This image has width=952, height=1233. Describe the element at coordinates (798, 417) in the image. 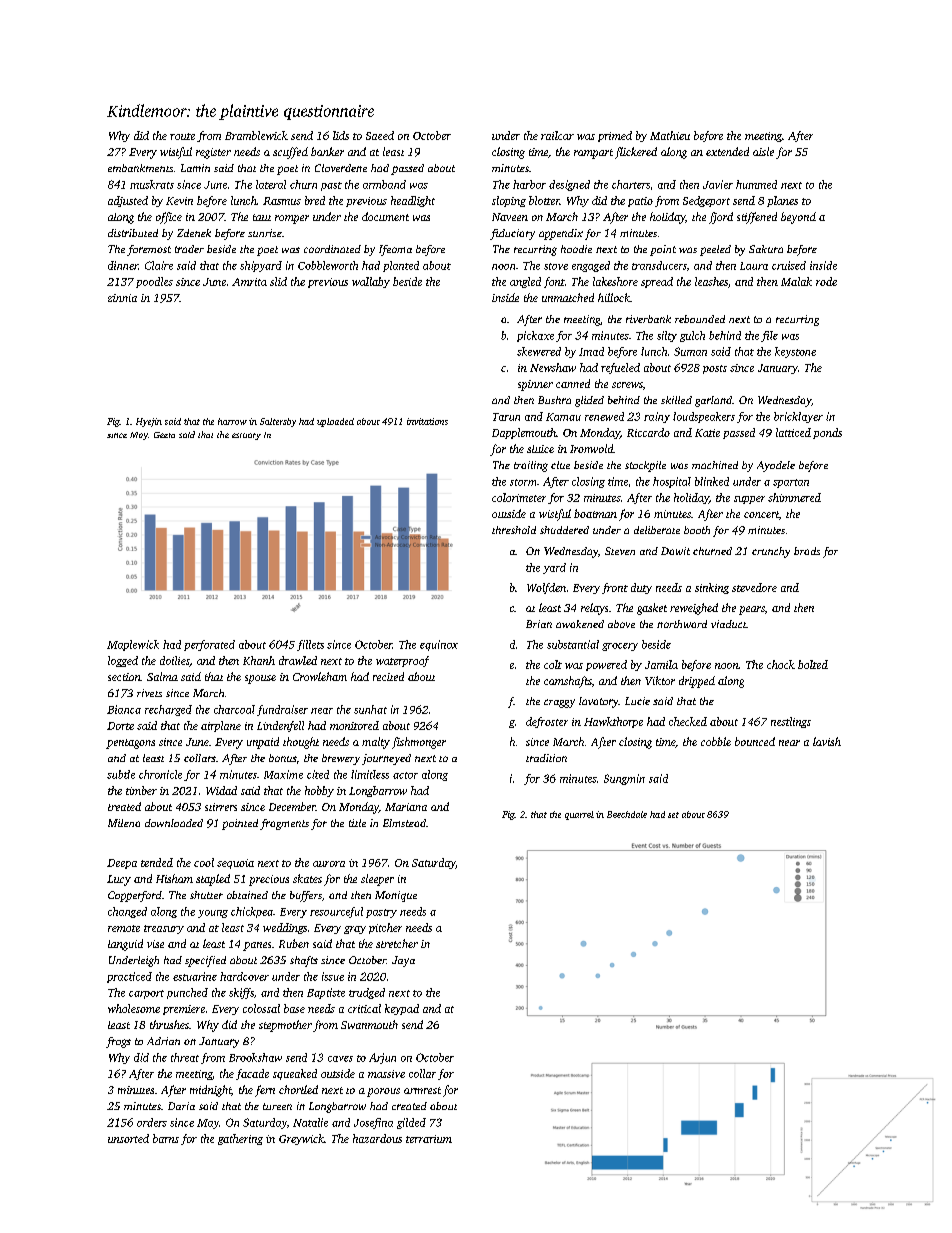

I see `bricklayer` at that location.
